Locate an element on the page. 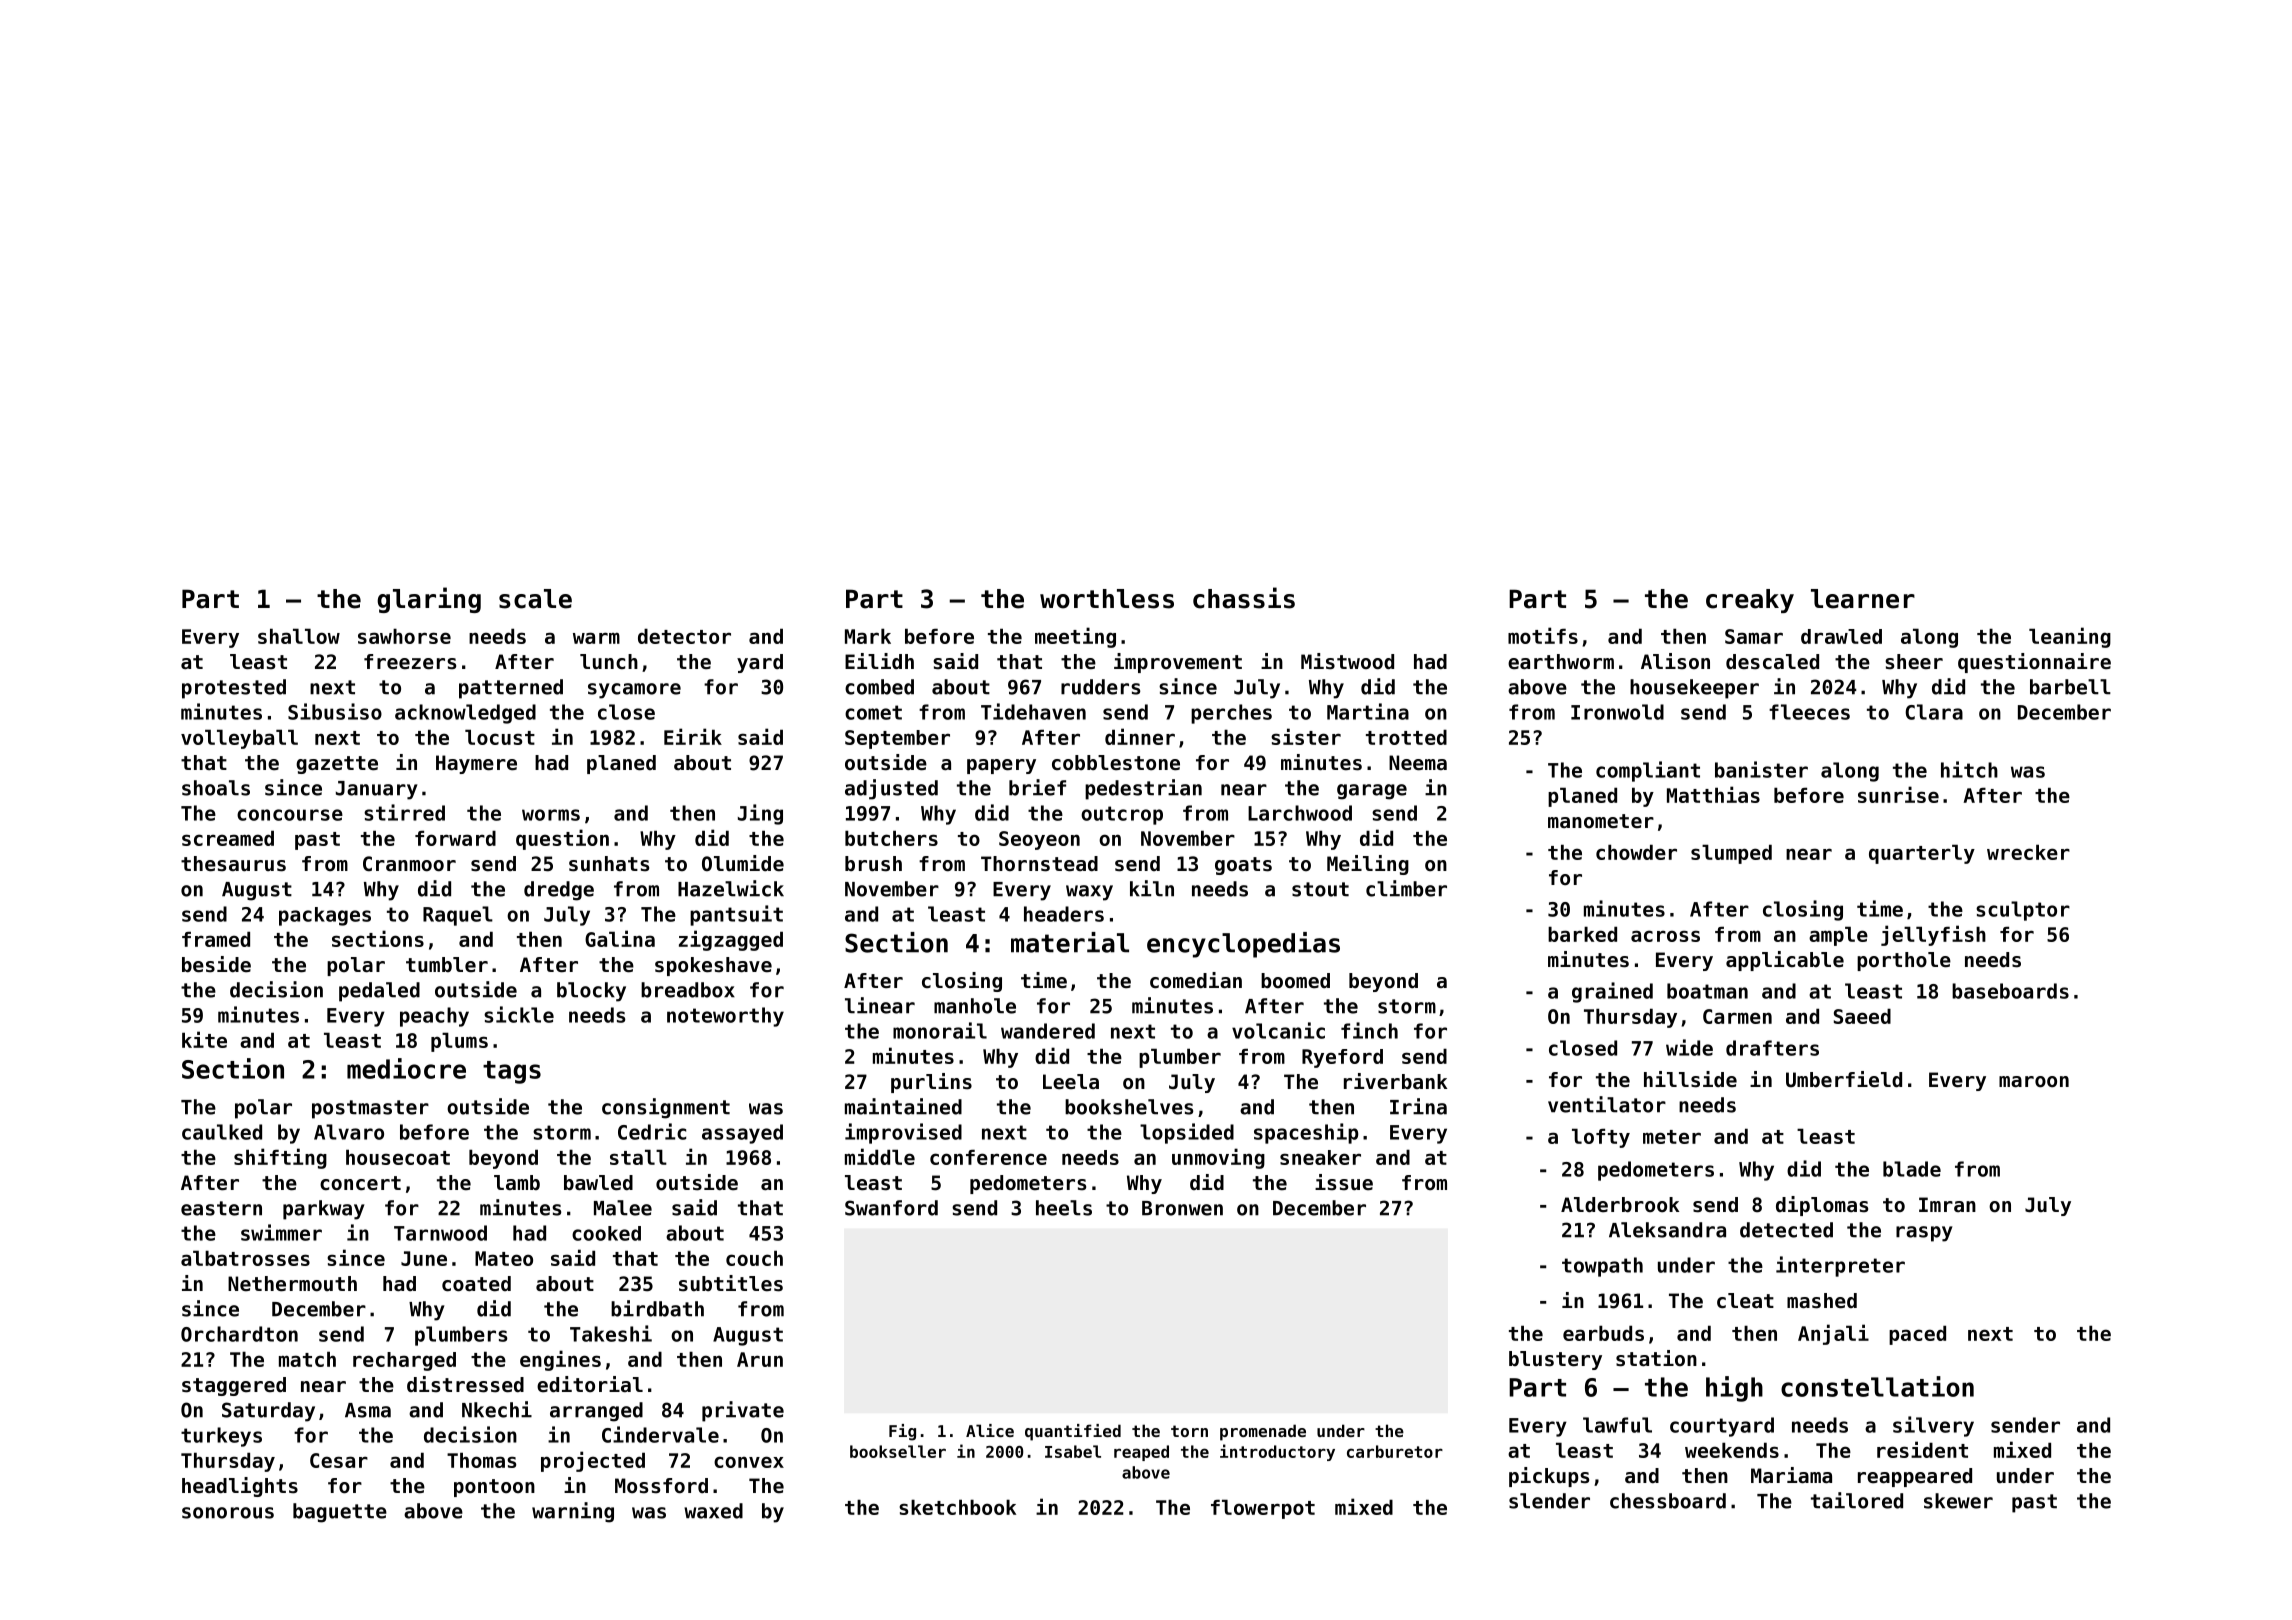 The image size is (2292, 1620). sonorous is located at coordinates (228, 1513).
